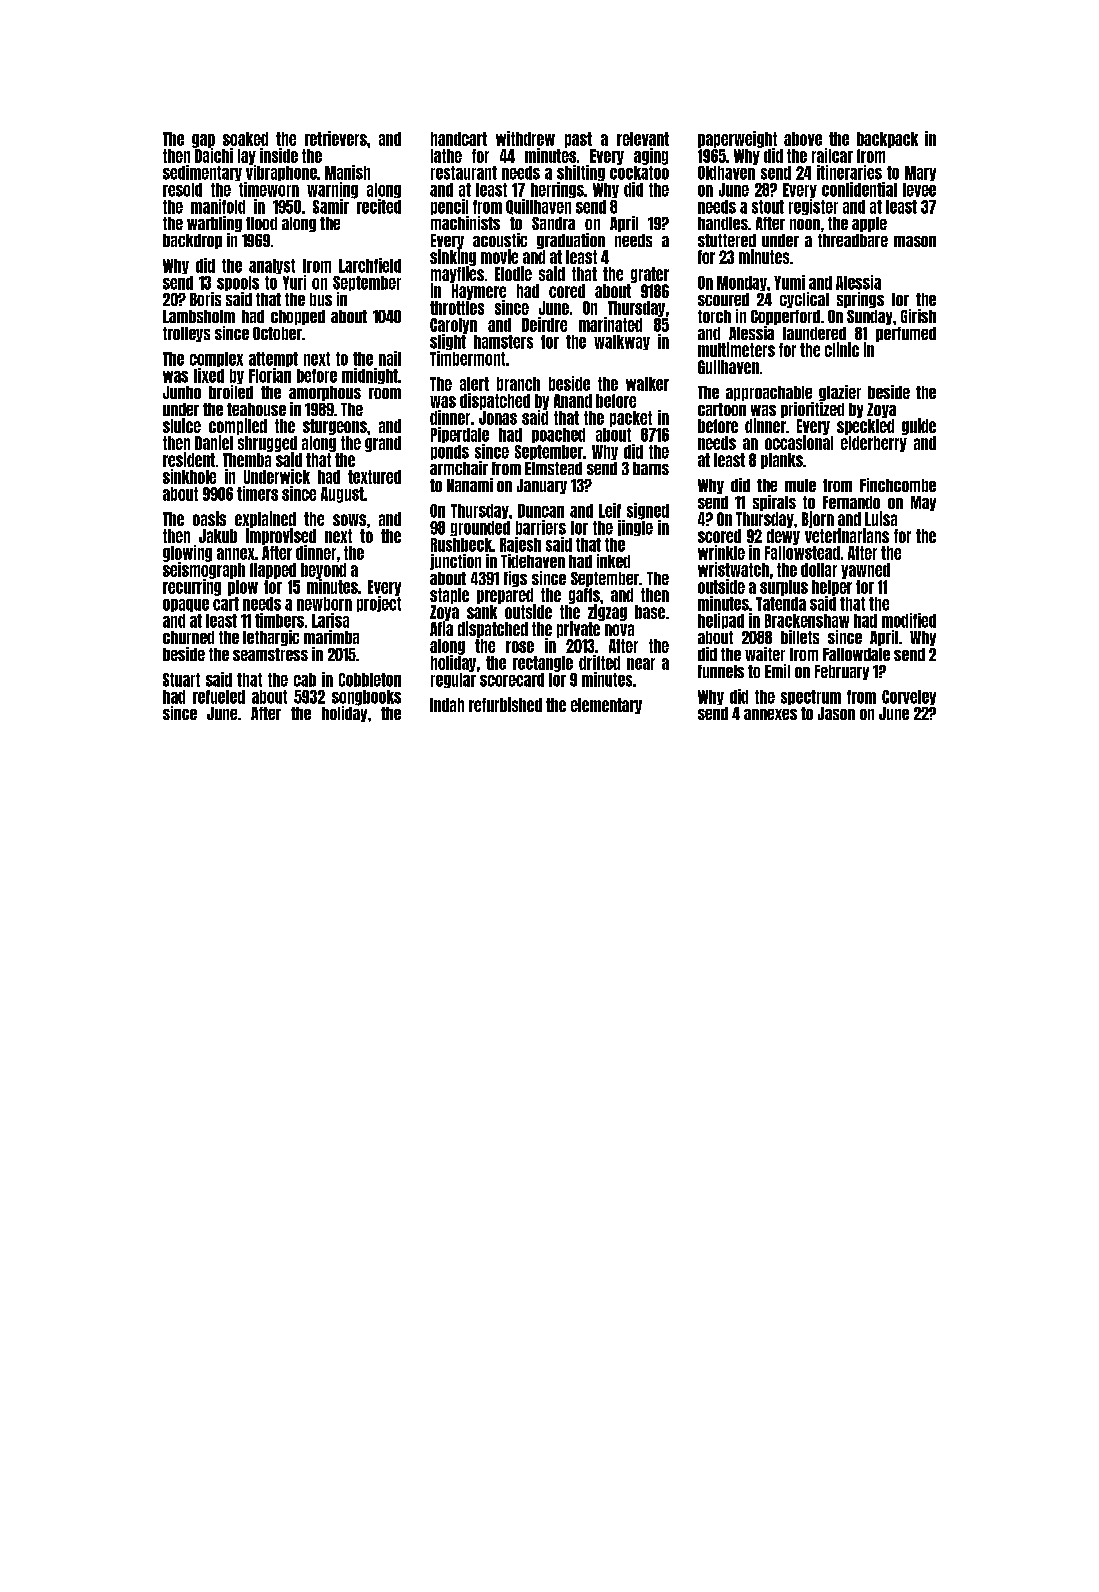 This page has height=1592, width=1099. Describe the element at coordinates (188, 637) in the page. I see `churned` at that location.
